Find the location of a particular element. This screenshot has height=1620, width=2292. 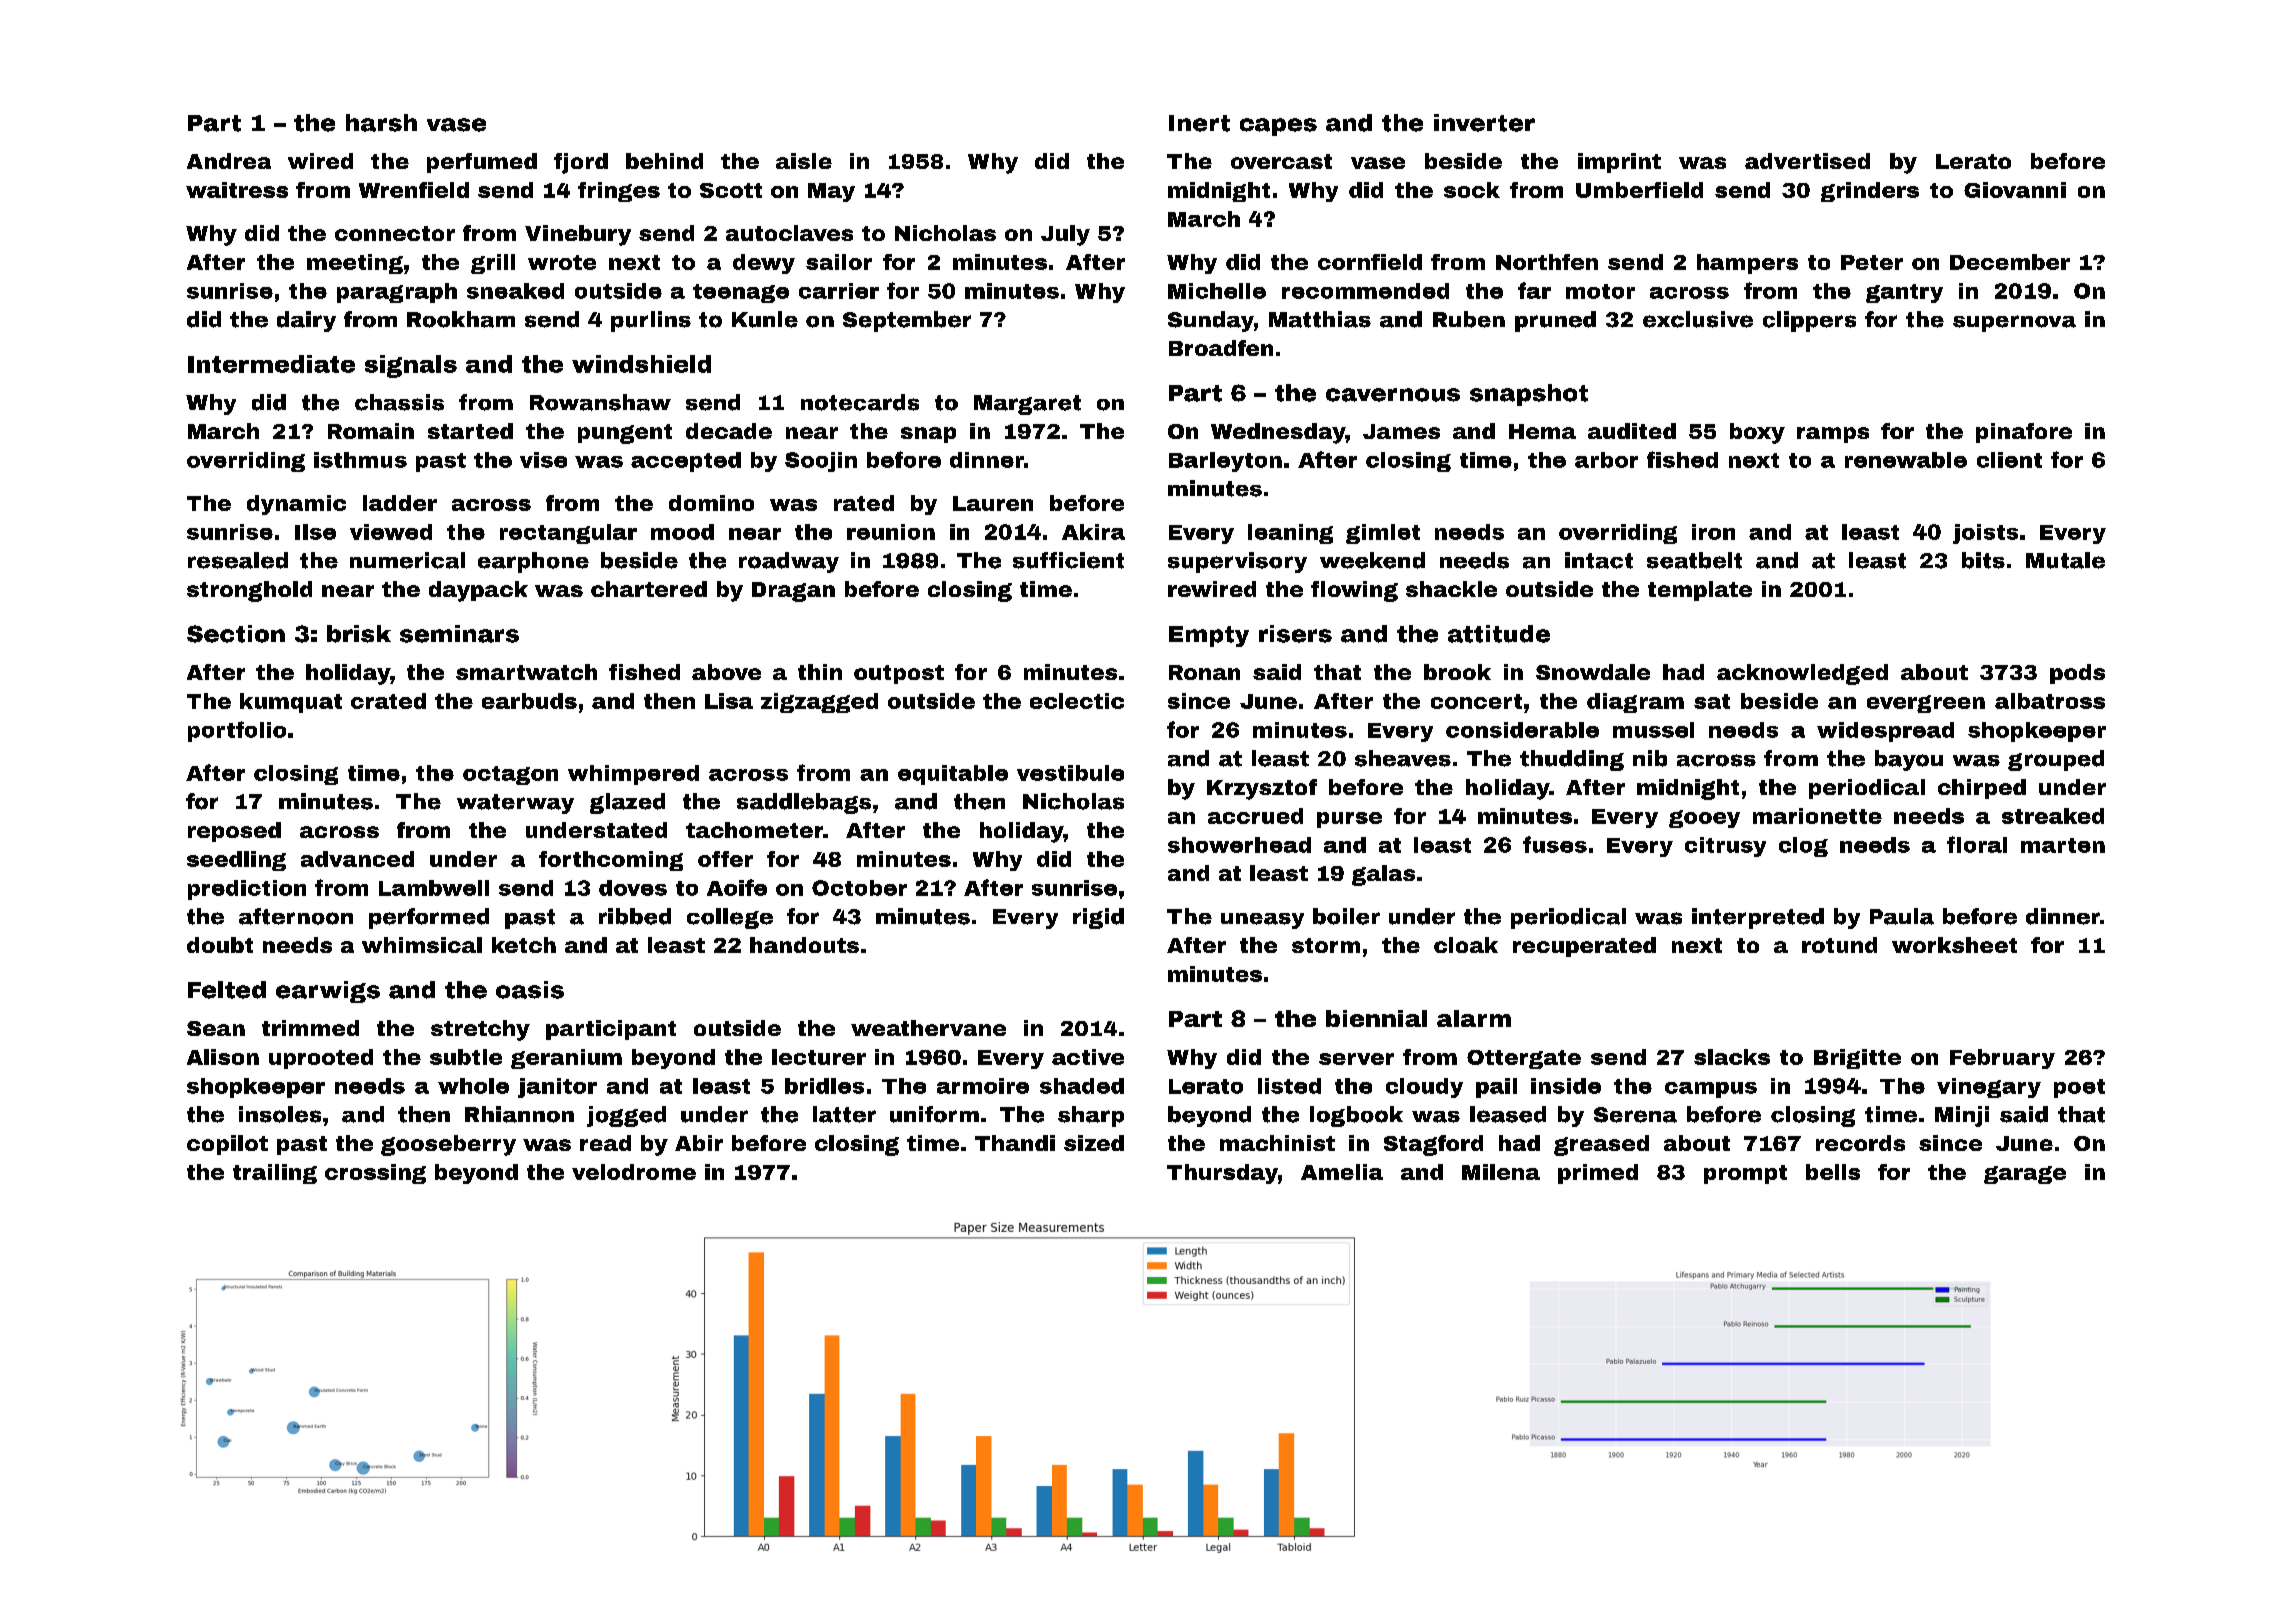

latter is located at coordinates (844, 1114).
